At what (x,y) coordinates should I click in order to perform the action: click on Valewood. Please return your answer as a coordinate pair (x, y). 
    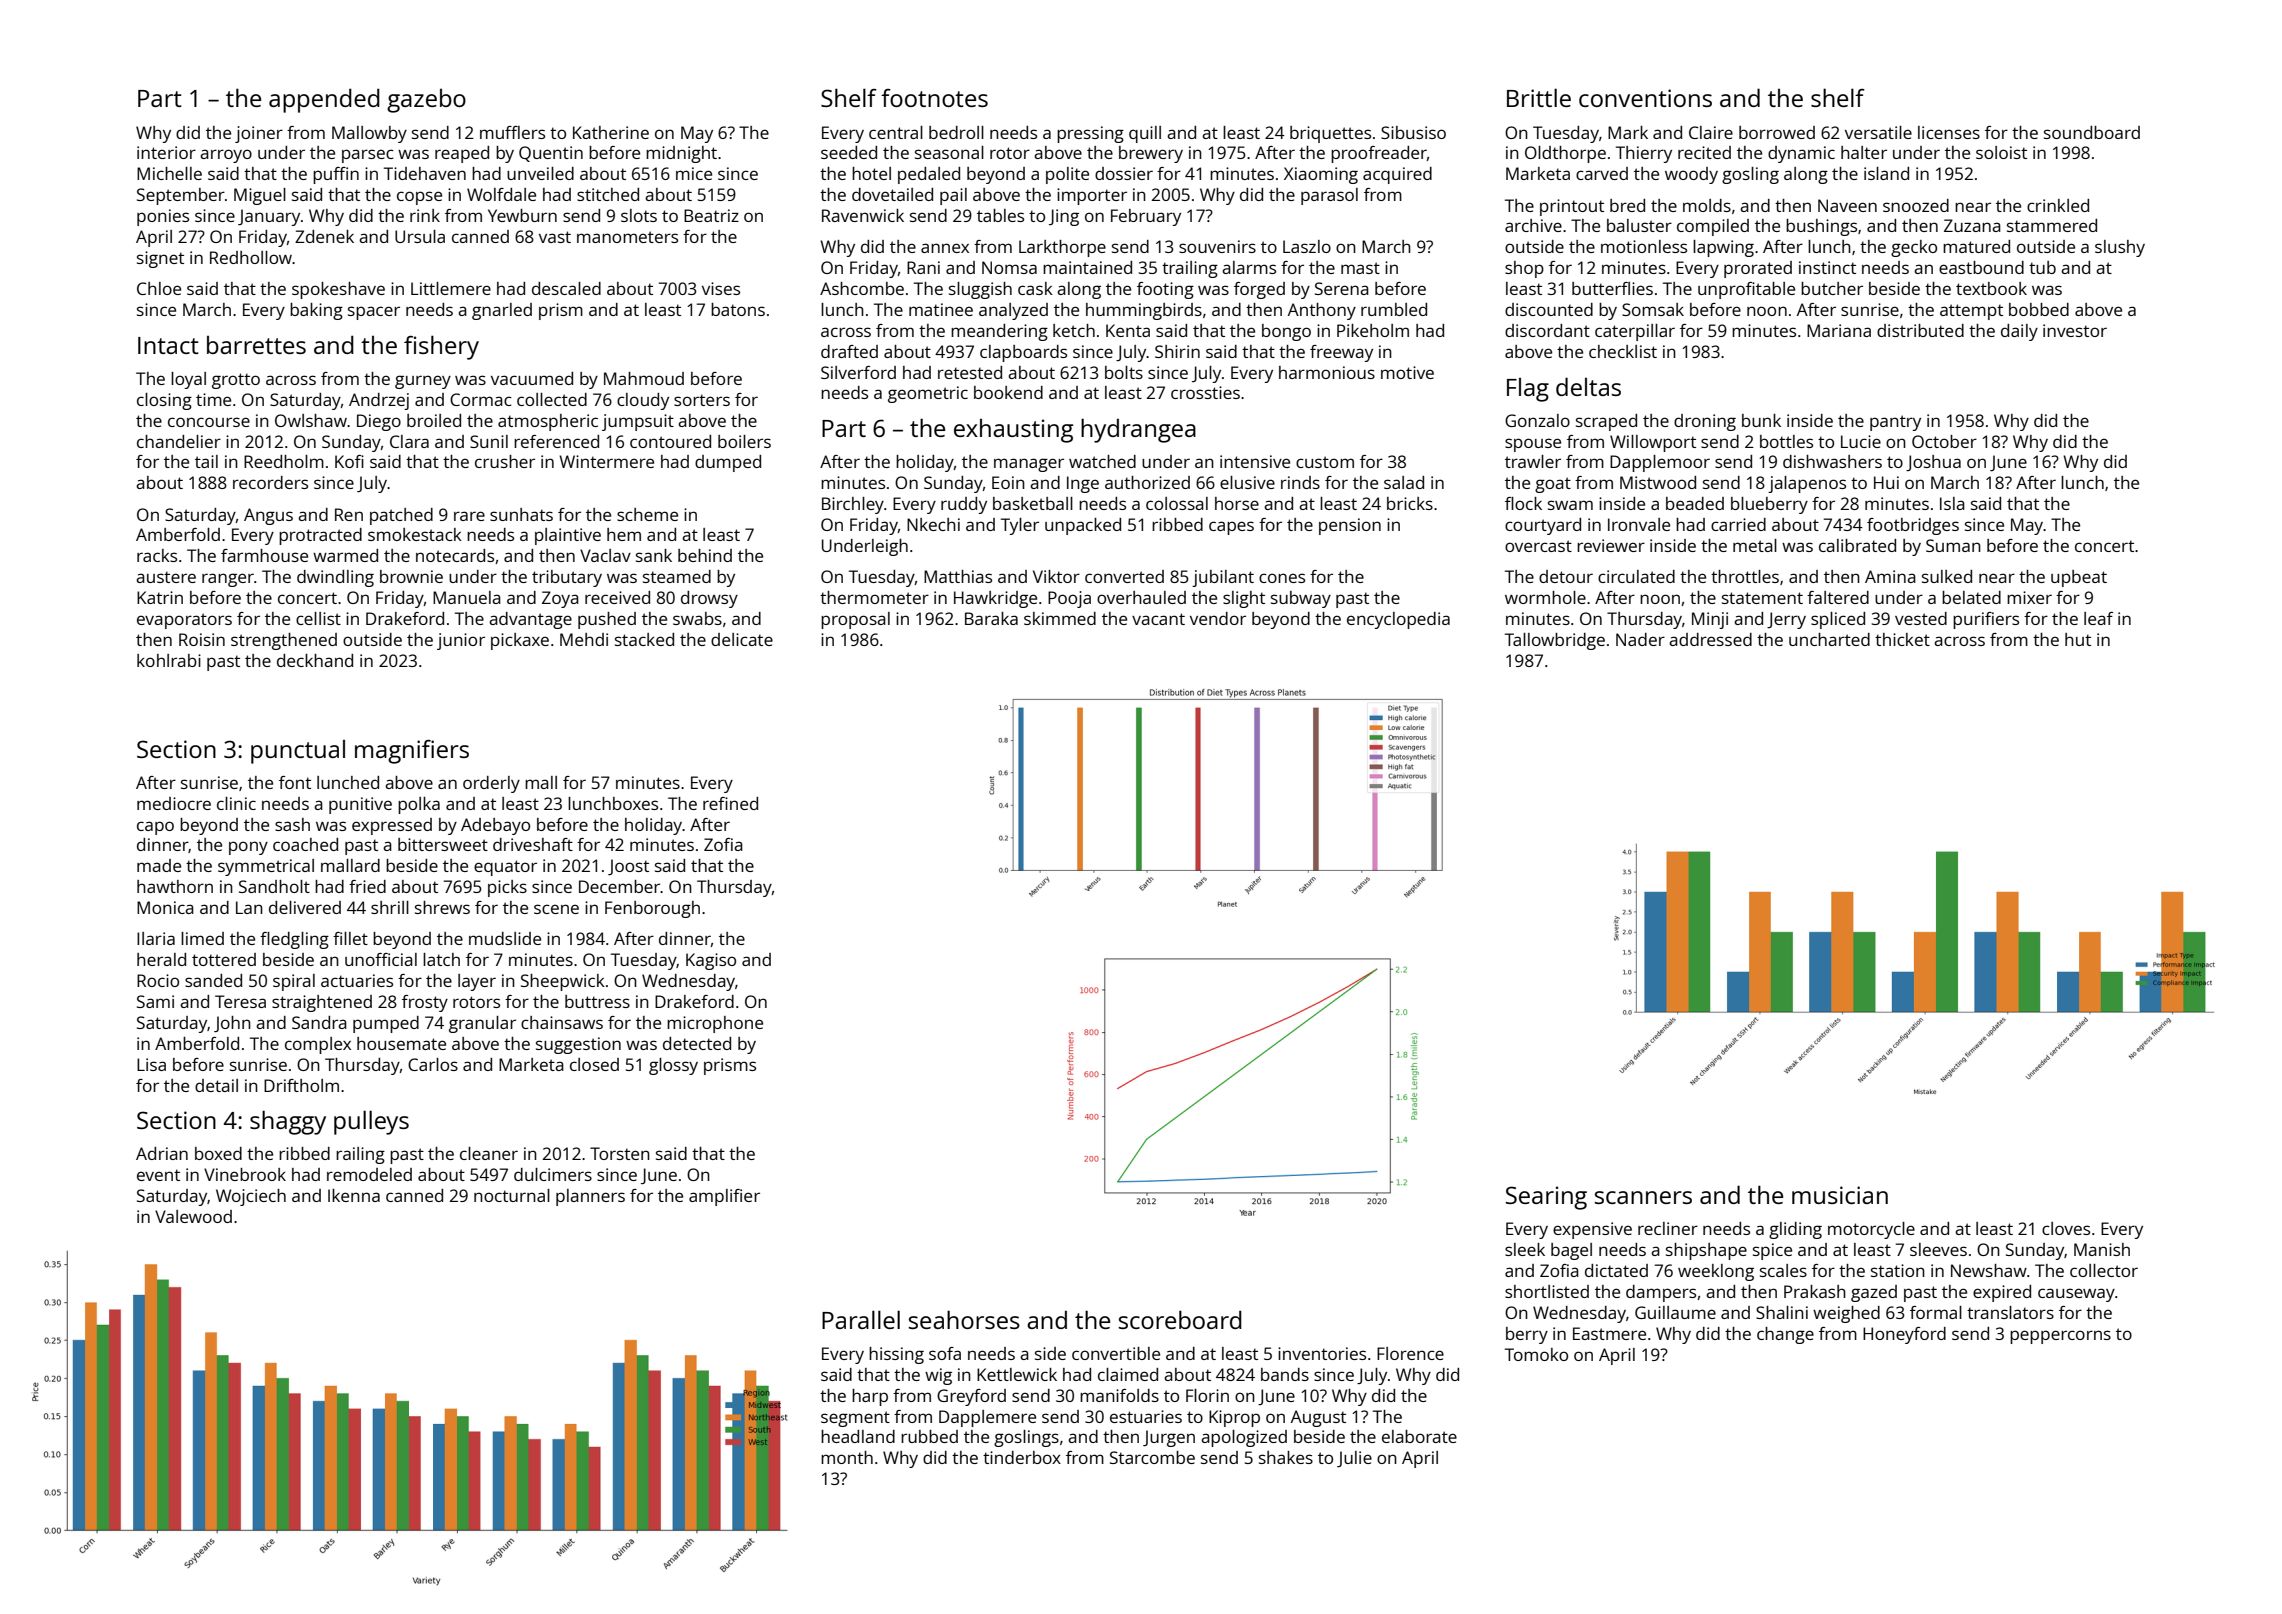
    Looking at the image, I should click on (193, 1216).
